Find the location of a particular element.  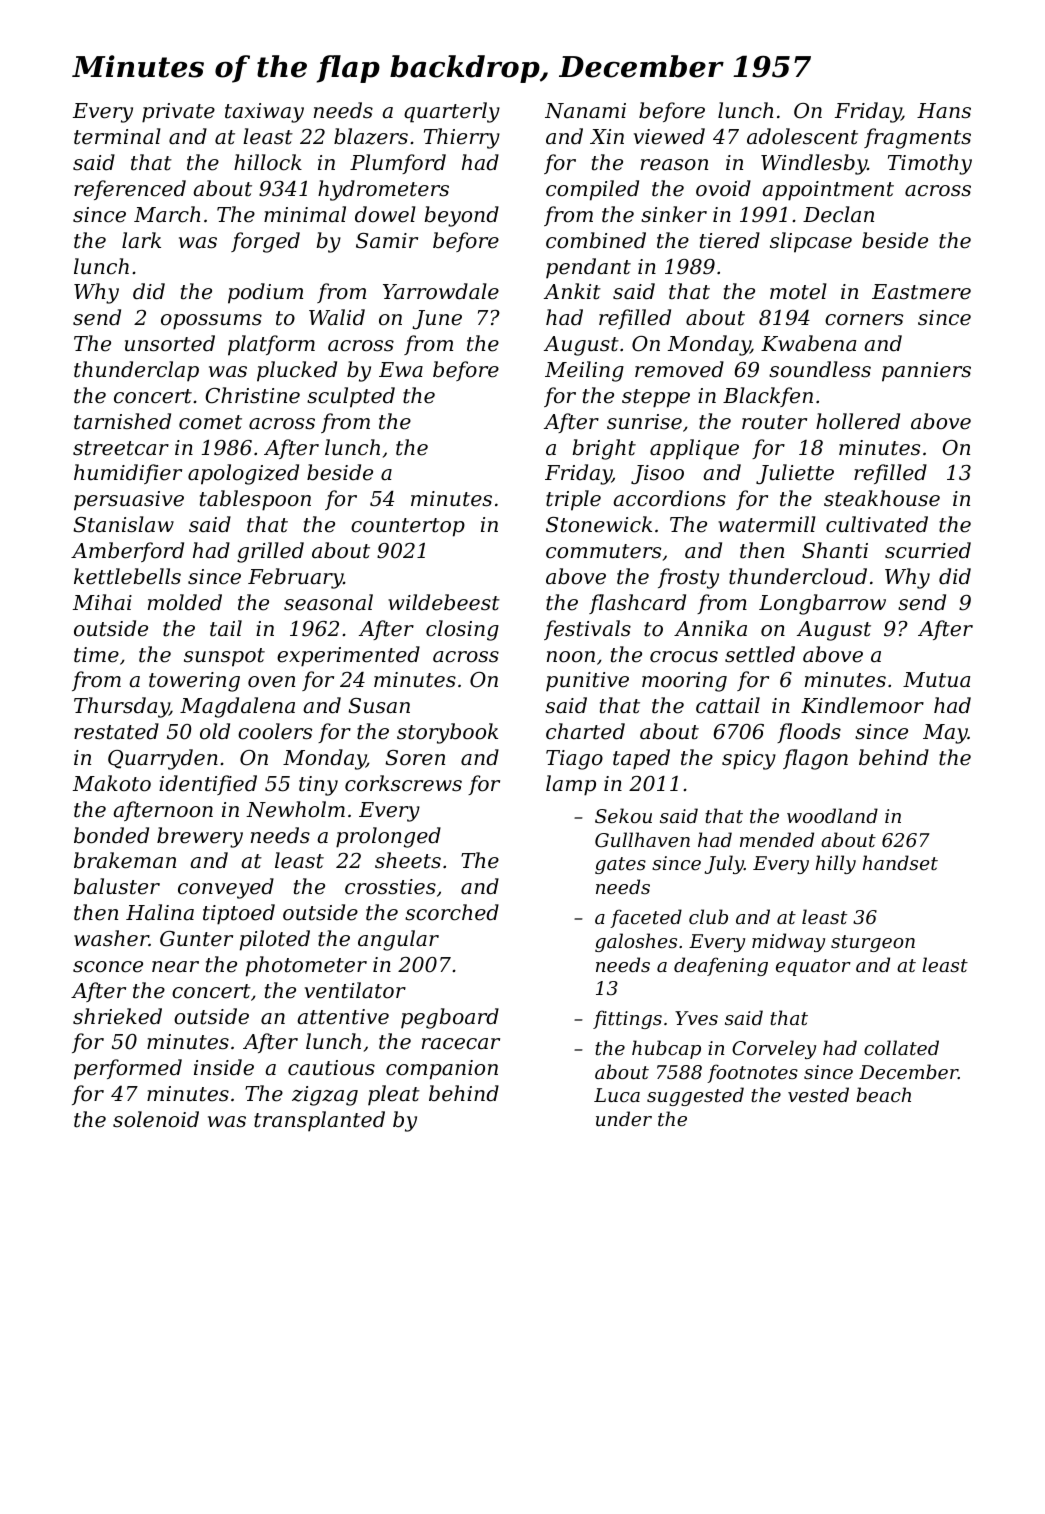

quarterly is located at coordinates (452, 112).
